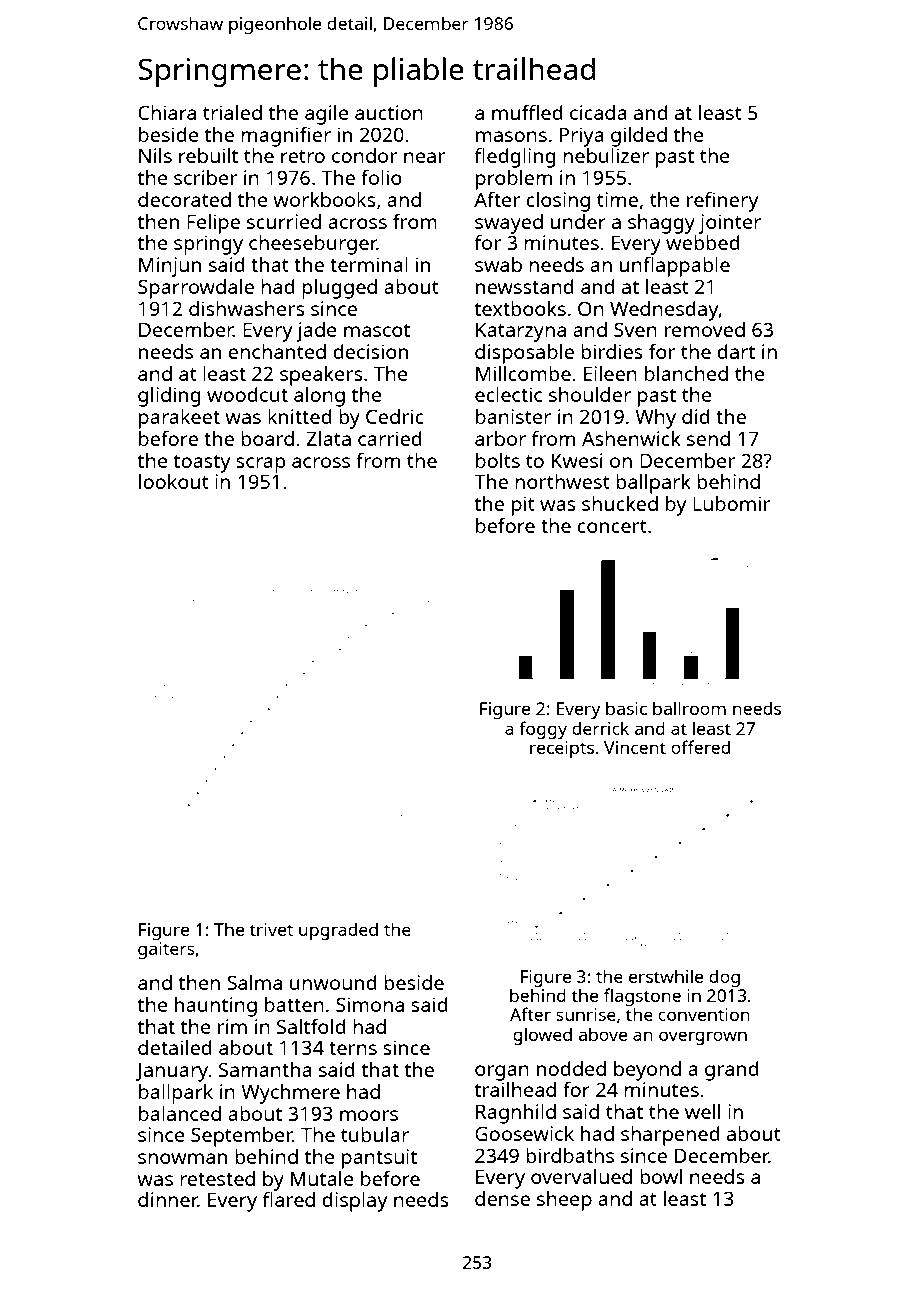 The image size is (924, 1314). I want to click on balanced, so click(180, 1113).
